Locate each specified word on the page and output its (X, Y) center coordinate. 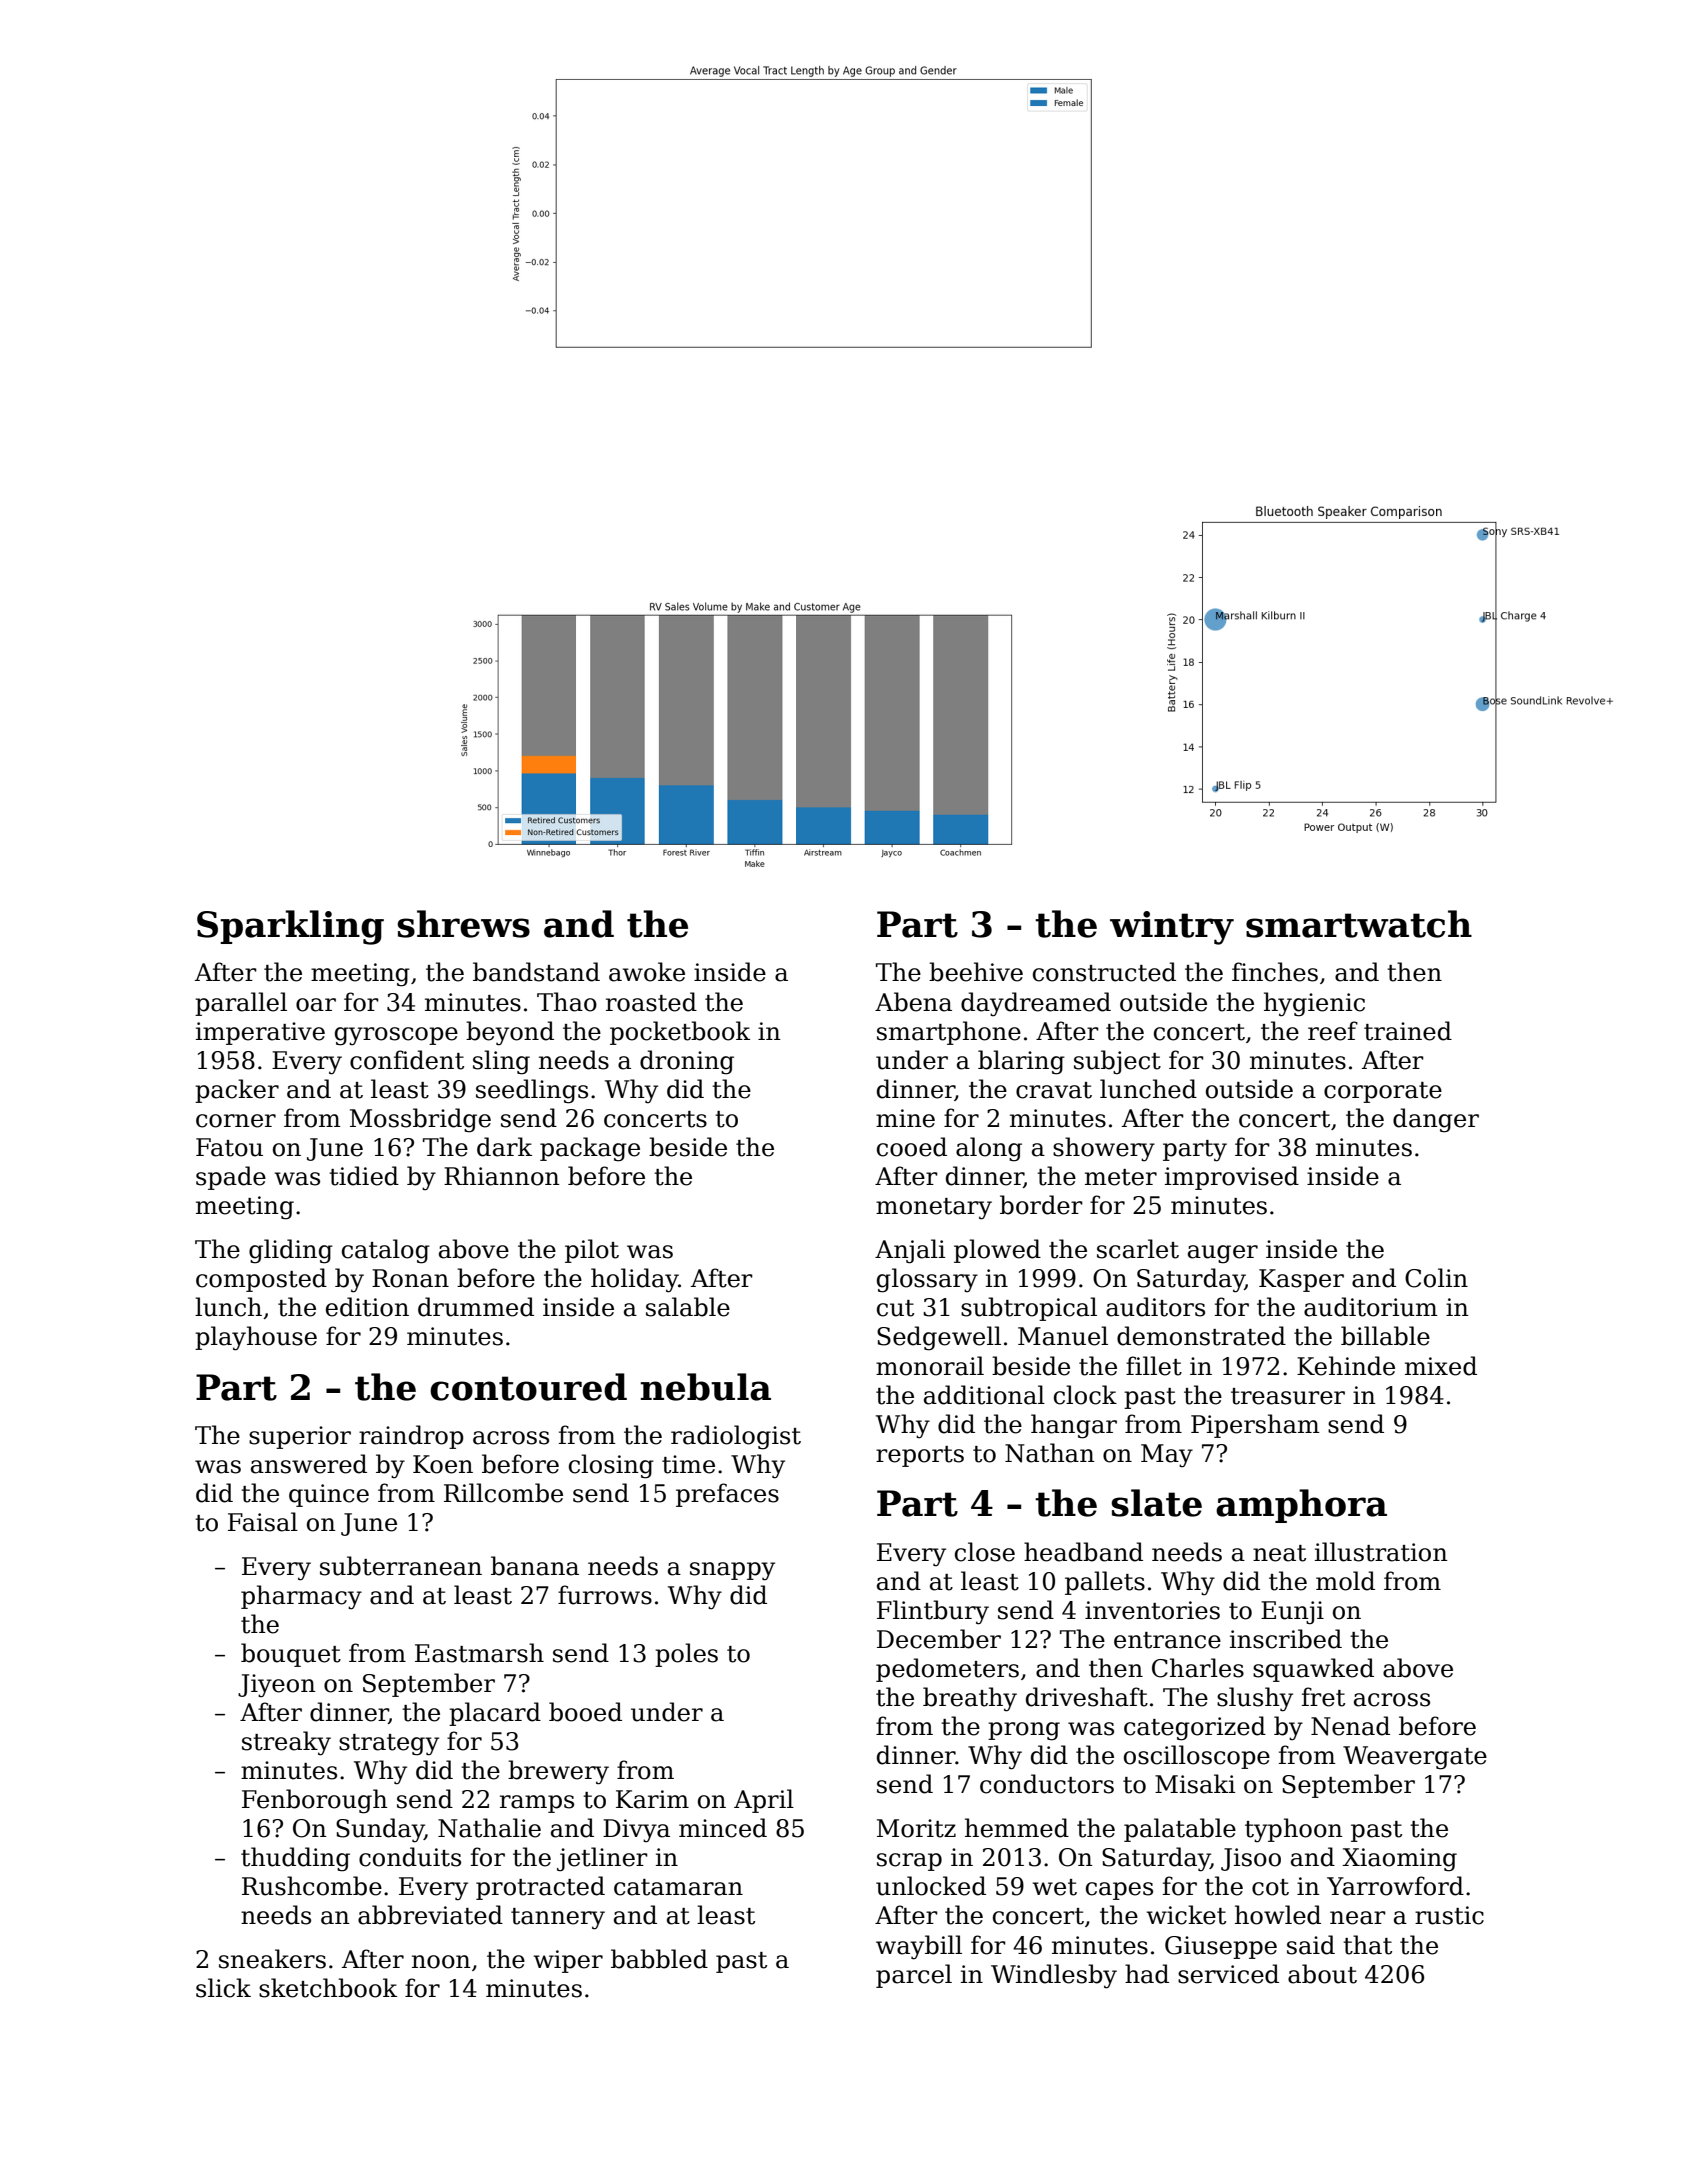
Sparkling (290, 927)
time (688, 1464)
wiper (568, 1961)
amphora (1301, 1506)
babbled (659, 1959)
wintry (1172, 928)
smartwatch (1359, 924)
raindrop (411, 1437)
